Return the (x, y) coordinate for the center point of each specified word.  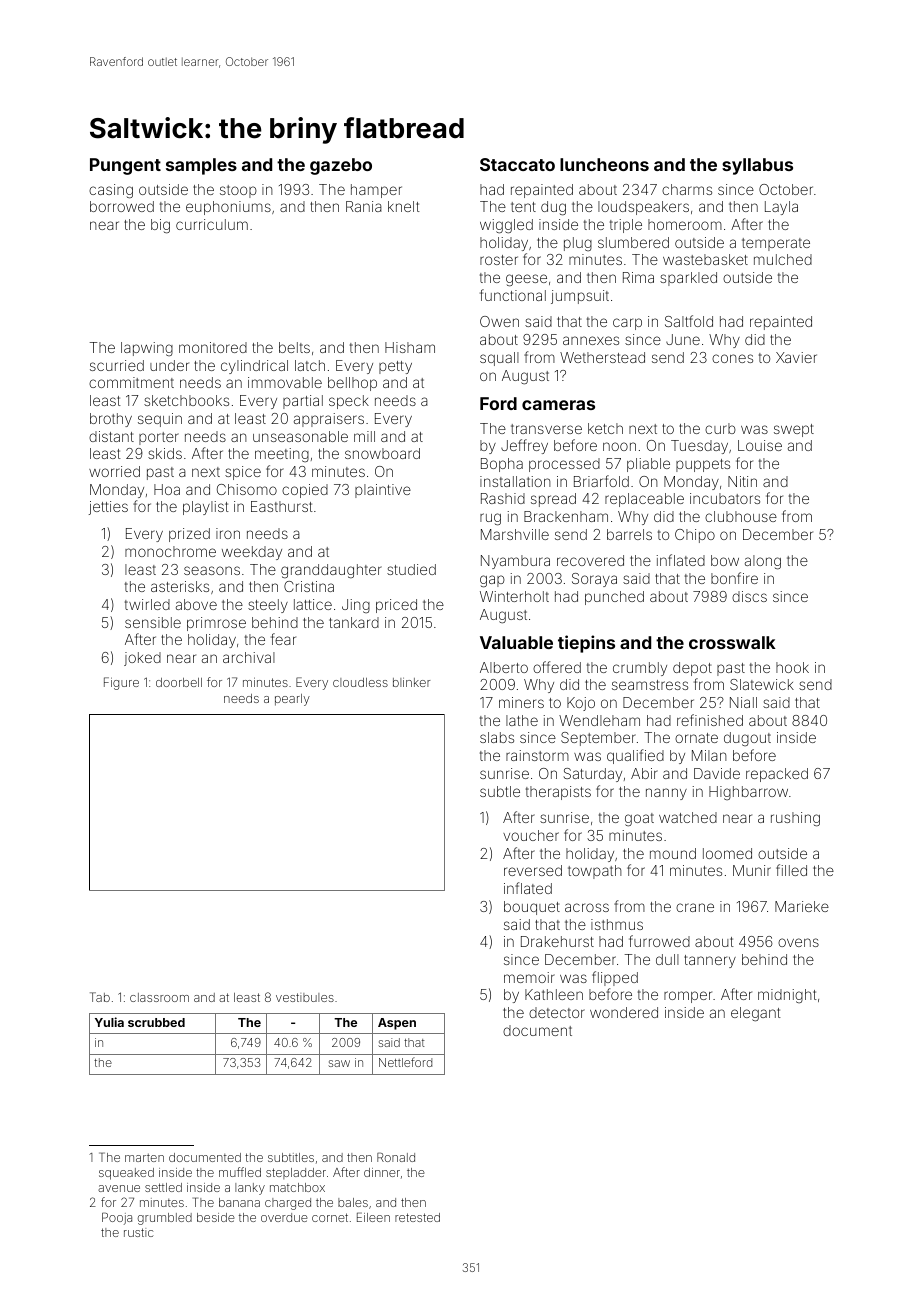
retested (417, 1217)
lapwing (147, 349)
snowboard (382, 453)
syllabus (757, 166)
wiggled (506, 226)
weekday (252, 553)
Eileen (373, 1217)
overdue (284, 1217)
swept (794, 430)
